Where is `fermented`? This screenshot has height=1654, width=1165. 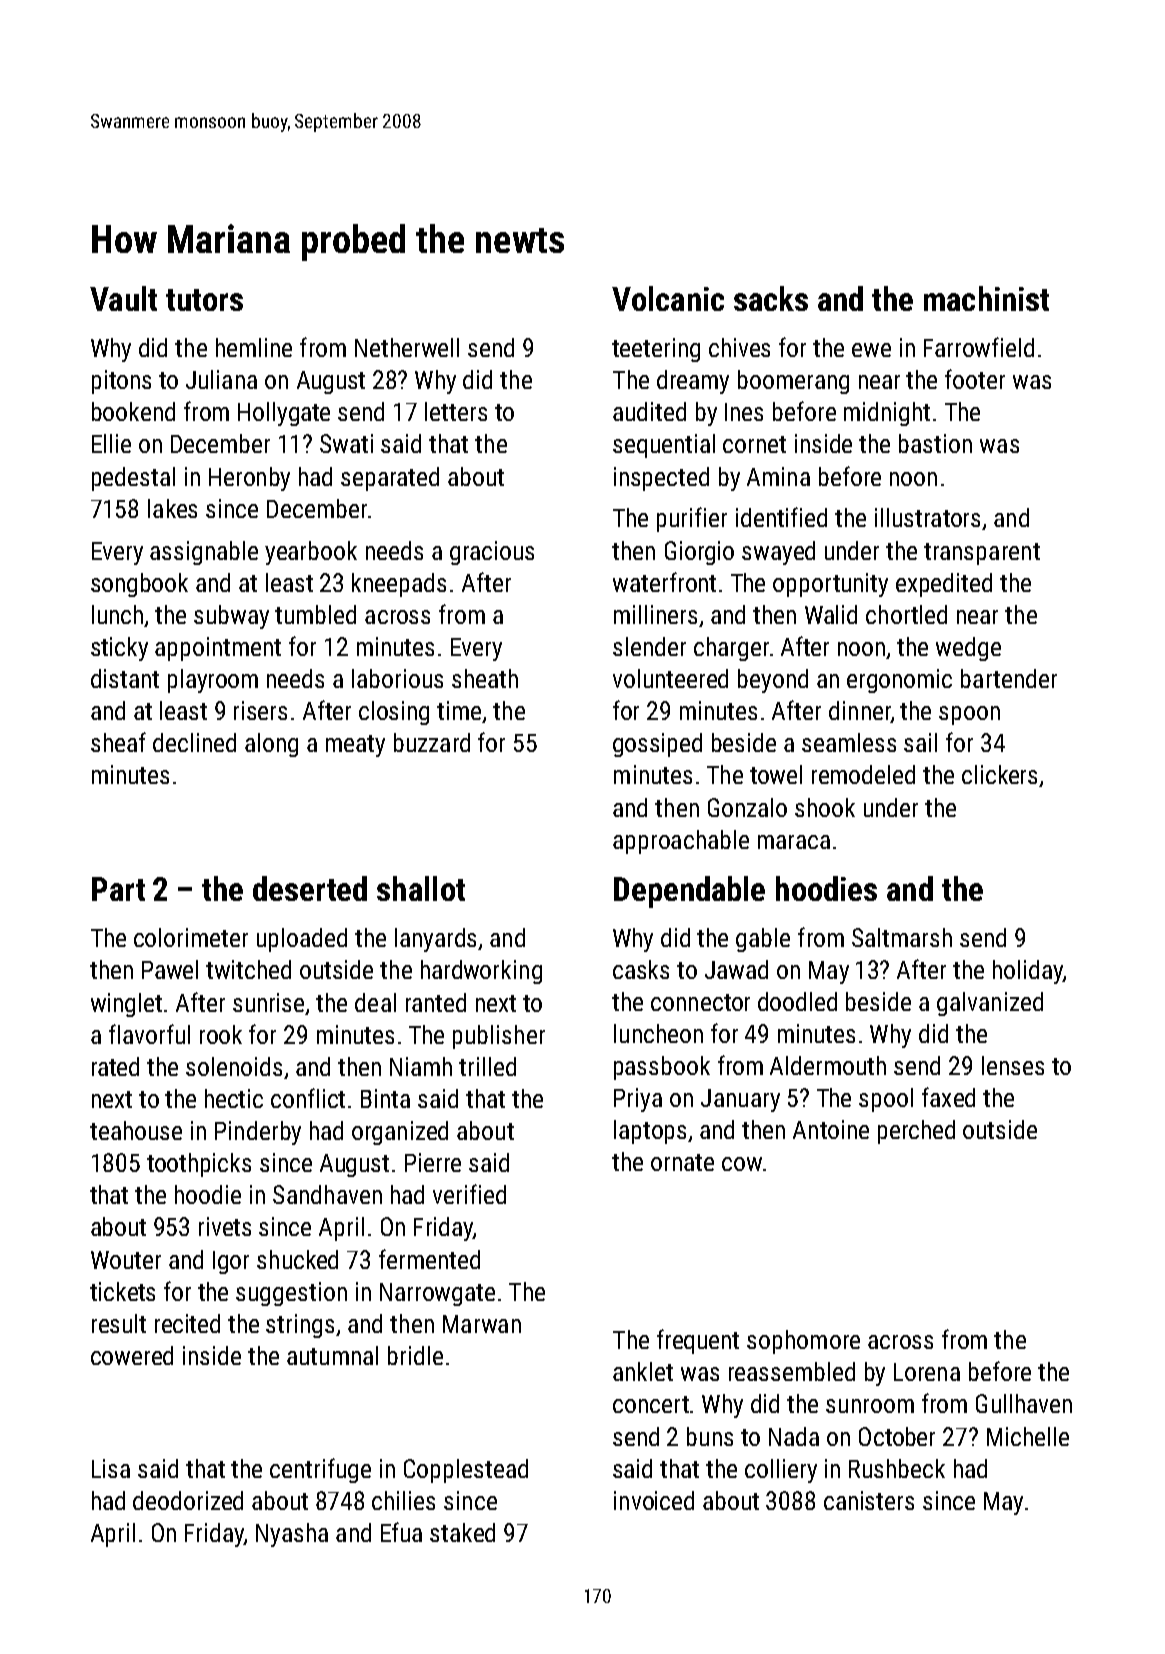
fermented is located at coordinates (429, 1259).
